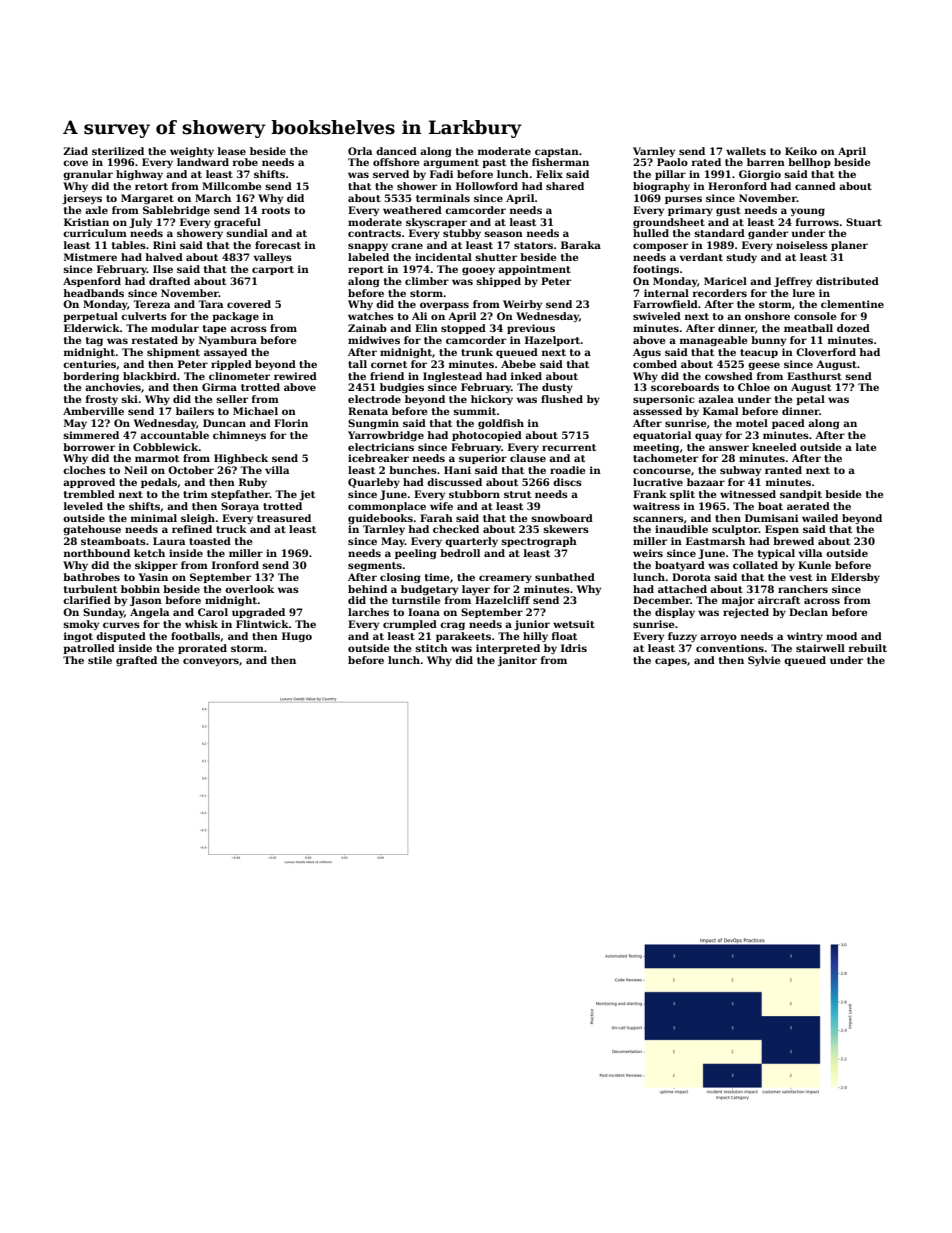  What do you see at coordinates (237, 223) in the document?
I see `graceful` at bounding box center [237, 223].
